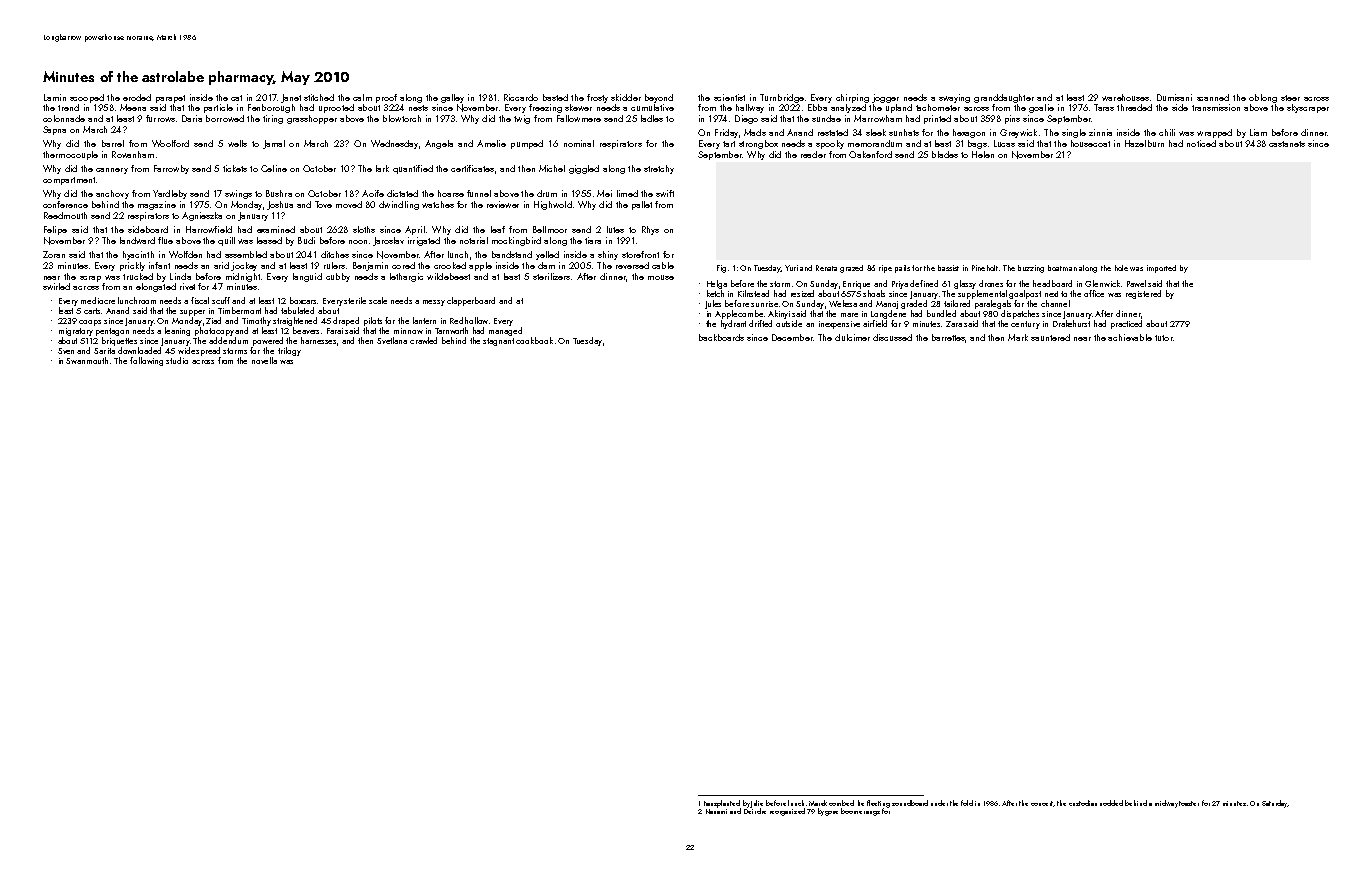 The height and width of the image is (887, 1372). I want to click on Nanami, so click(716, 811).
